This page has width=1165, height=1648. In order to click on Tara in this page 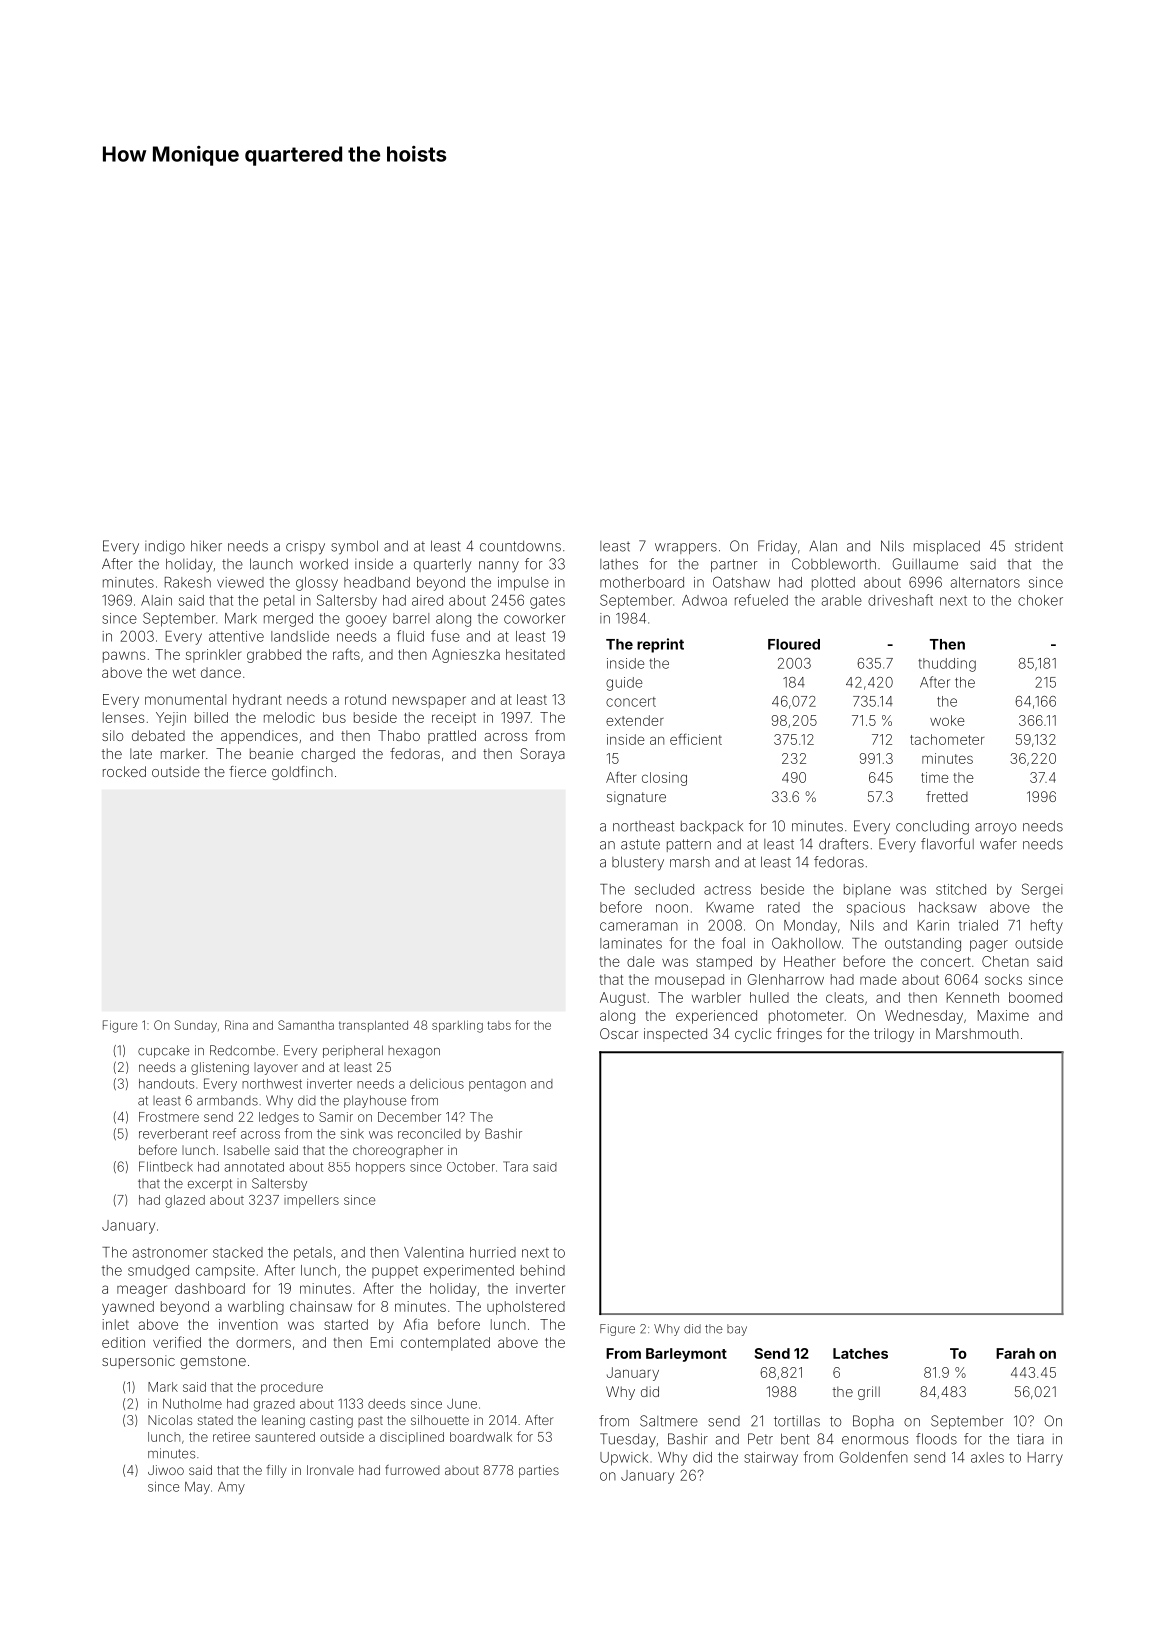, I will do `click(515, 1166)`.
